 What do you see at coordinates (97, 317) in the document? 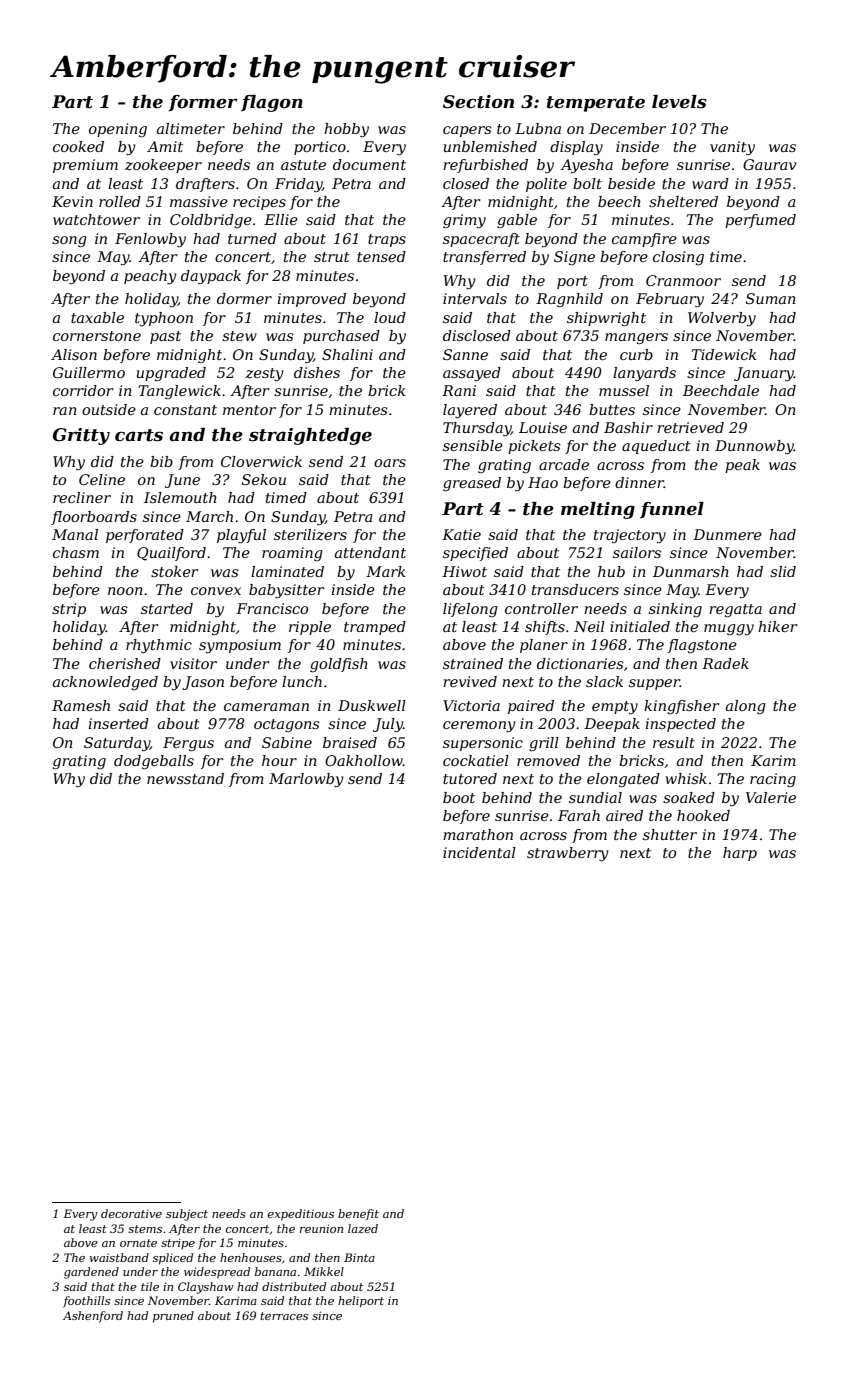
I see `taxable` at bounding box center [97, 317].
